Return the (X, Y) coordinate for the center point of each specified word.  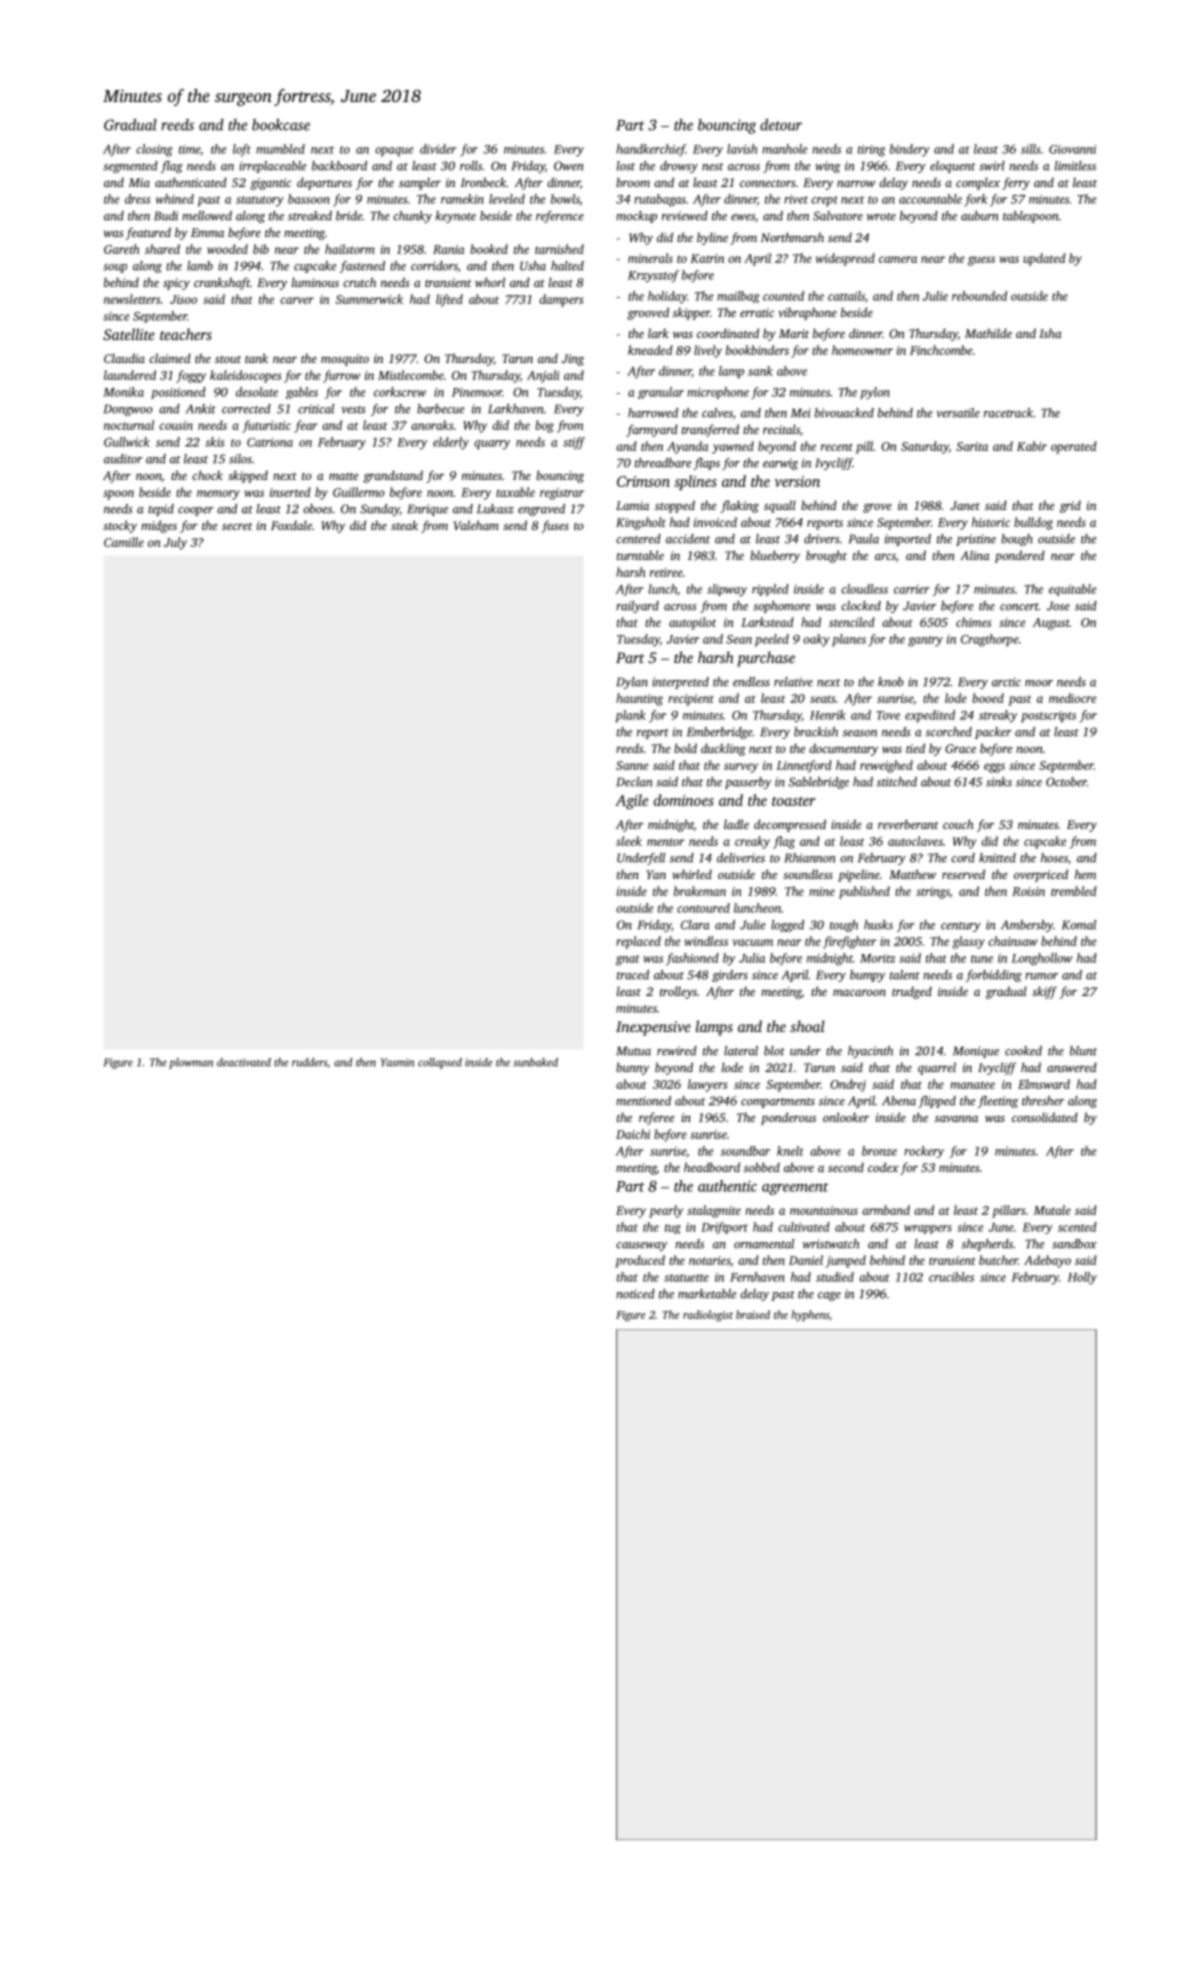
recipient (691, 700)
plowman (191, 1063)
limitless (1075, 166)
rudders (309, 1062)
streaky (998, 716)
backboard (339, 166)
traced (633, 975)
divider (438, 149)
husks (878, 925)
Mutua (633, 1051)
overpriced (1041, 875)
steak (404, 525)
